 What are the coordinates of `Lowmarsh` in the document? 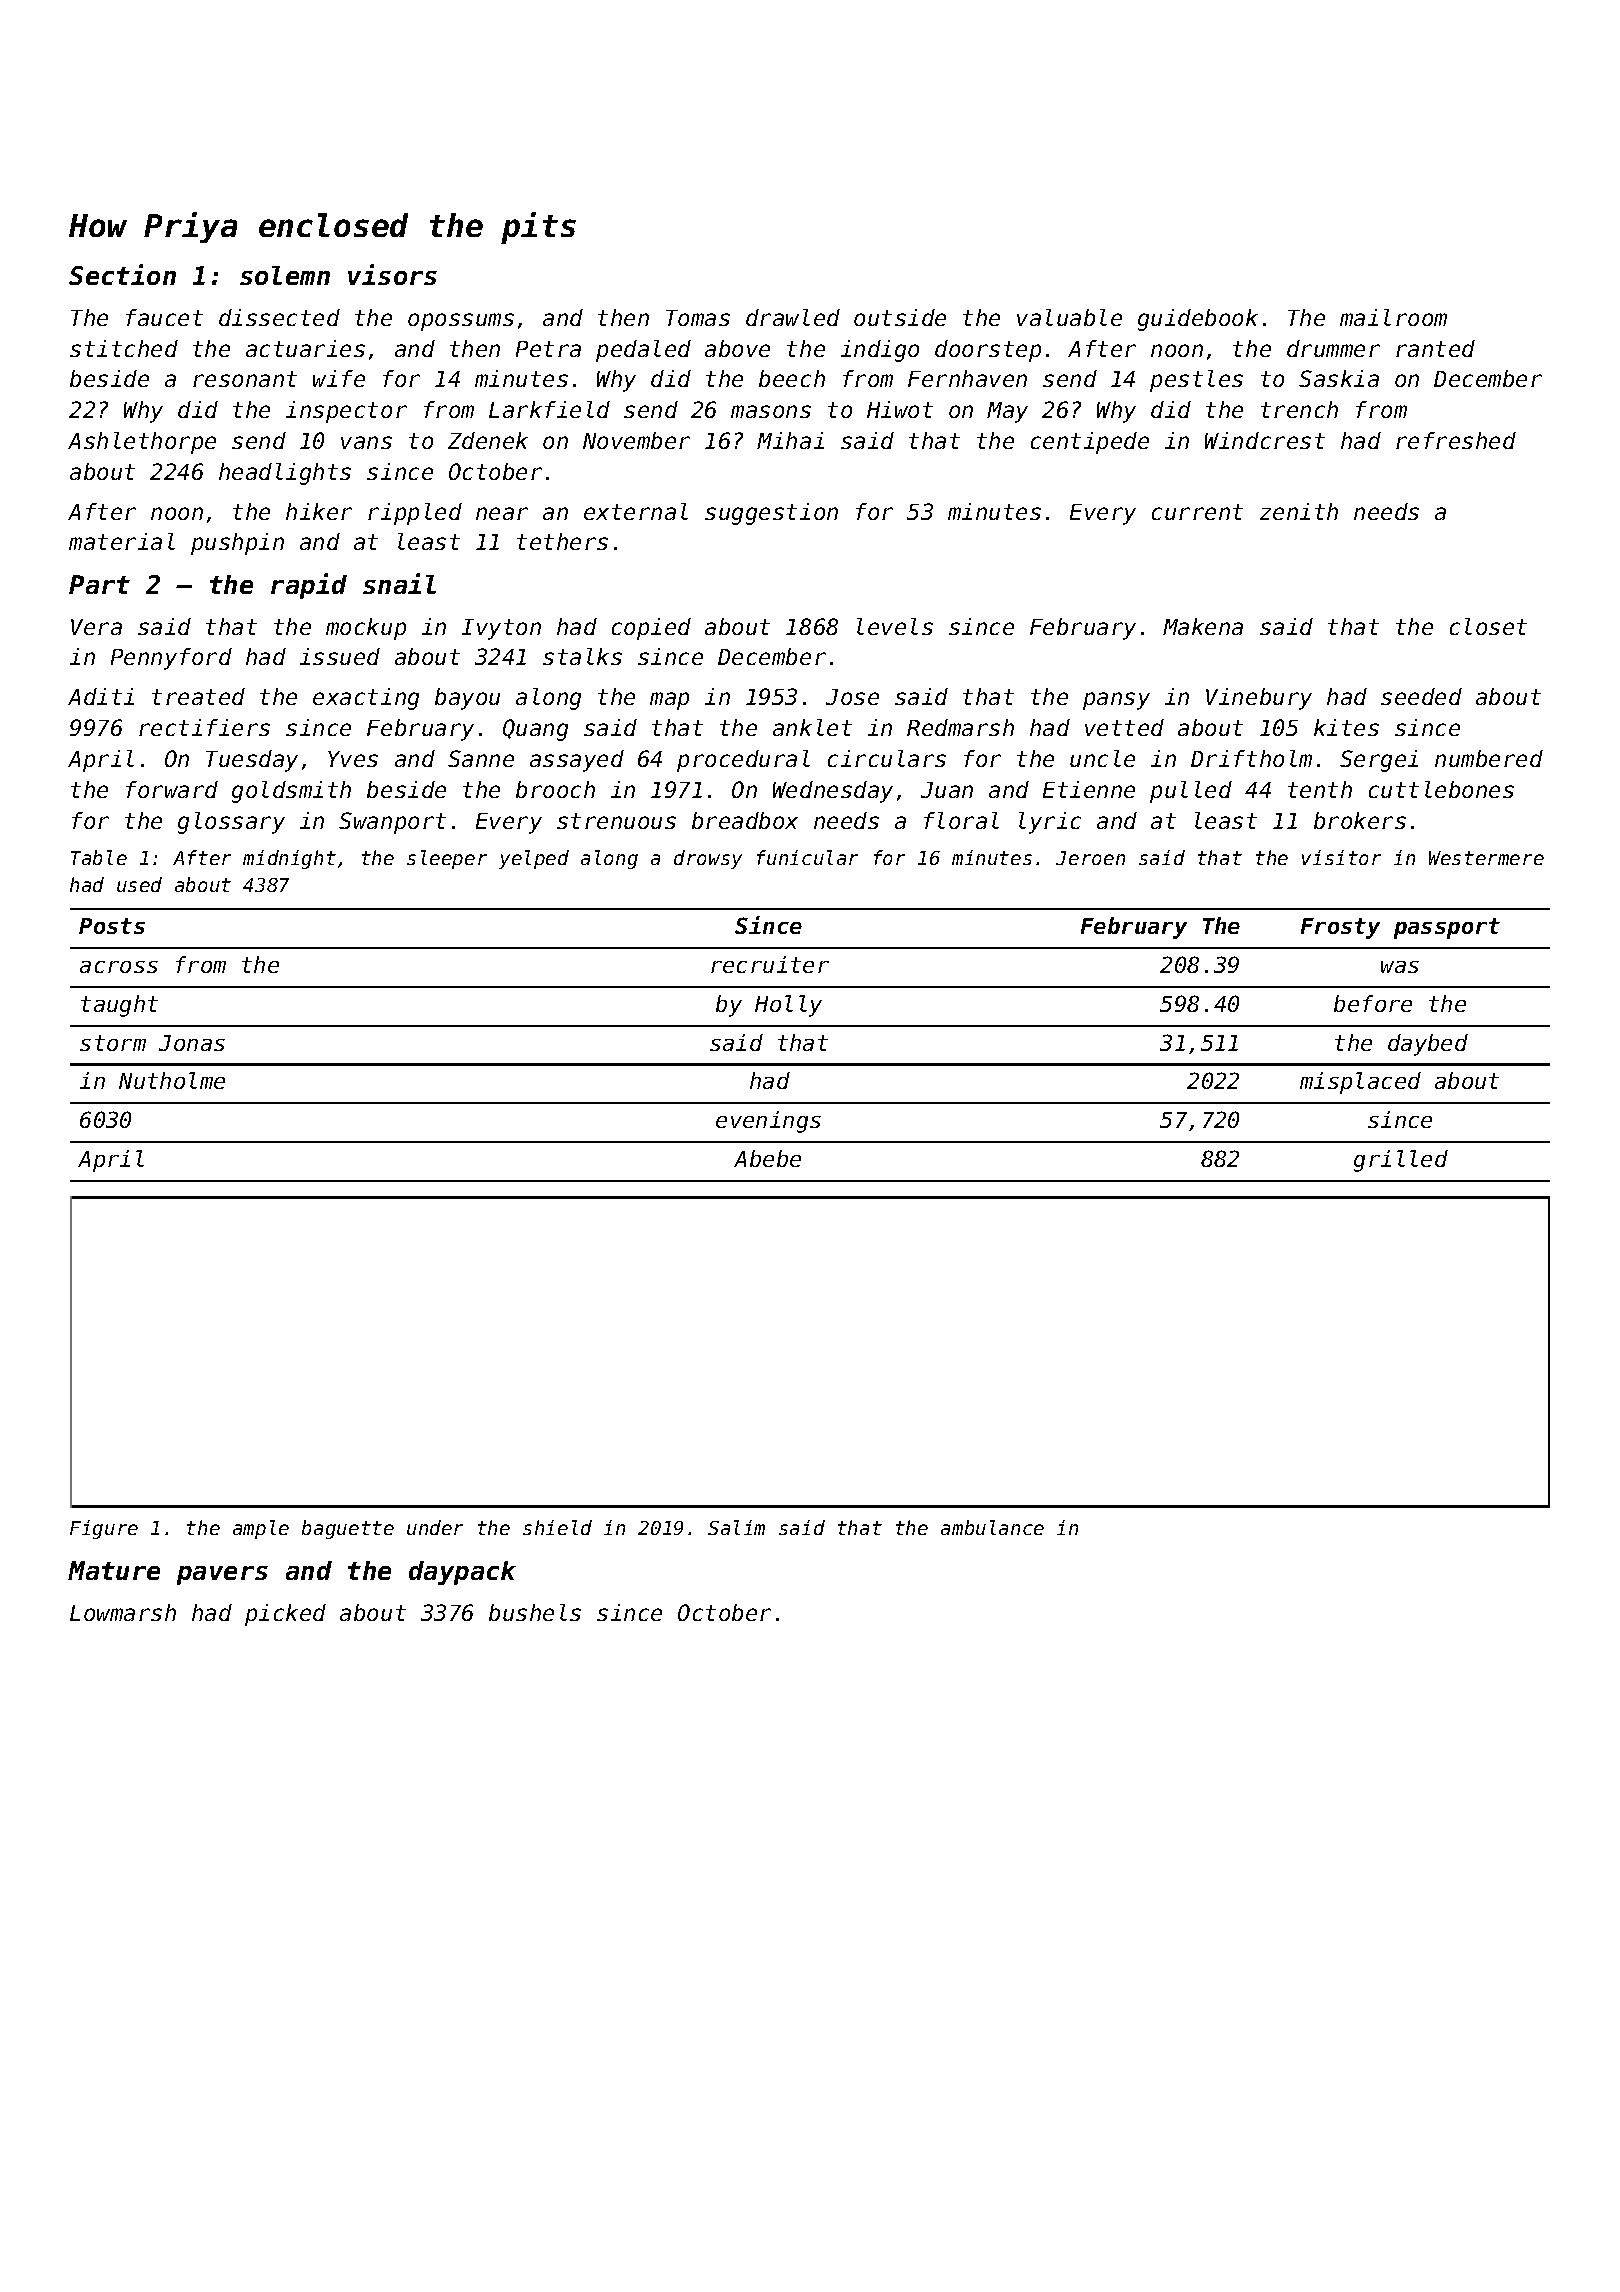 It's located at (123, 1612).
